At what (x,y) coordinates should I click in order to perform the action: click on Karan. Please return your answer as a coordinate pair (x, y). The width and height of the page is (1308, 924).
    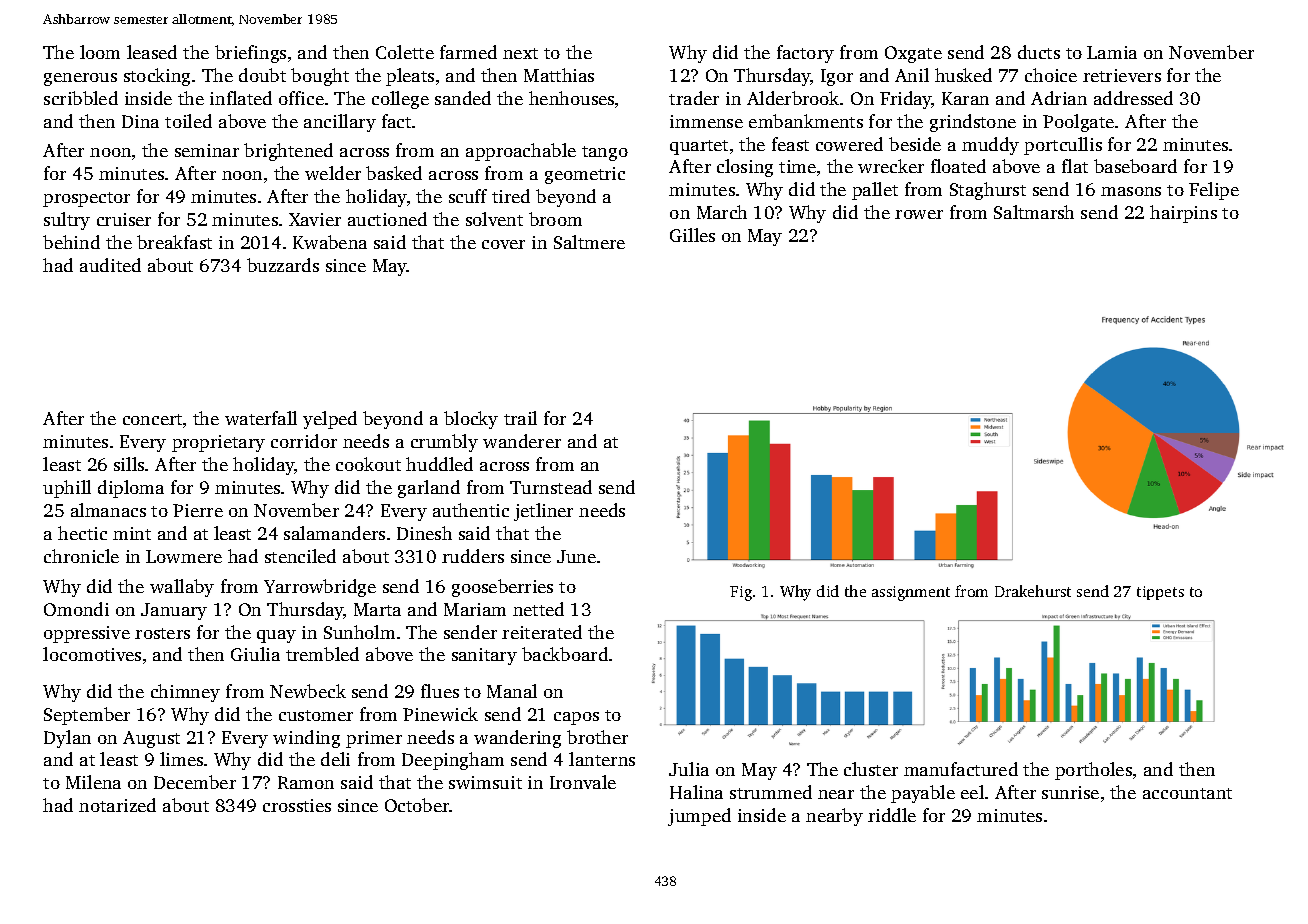
    Looking at the image, I should click on (965, 98).
